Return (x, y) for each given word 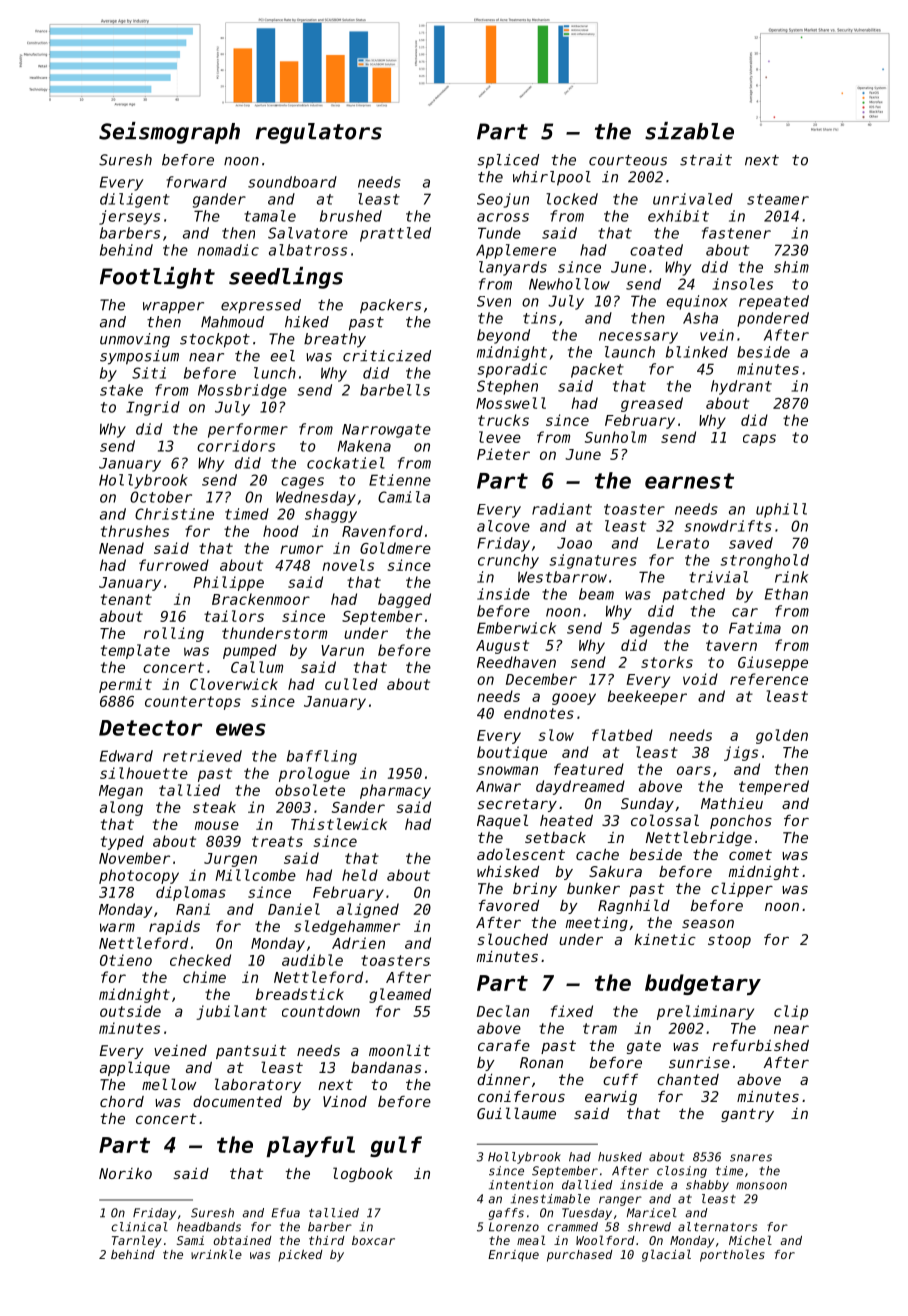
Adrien (358, 943)
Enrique (513, 1256)
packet (597, 370)
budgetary (703, 984)
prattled (395, 234)
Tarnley (137, 1241)
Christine (174, 514)
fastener (736, 233)
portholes (732, 1255)
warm (117, 927)
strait (706, 160)
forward (196, 182)
